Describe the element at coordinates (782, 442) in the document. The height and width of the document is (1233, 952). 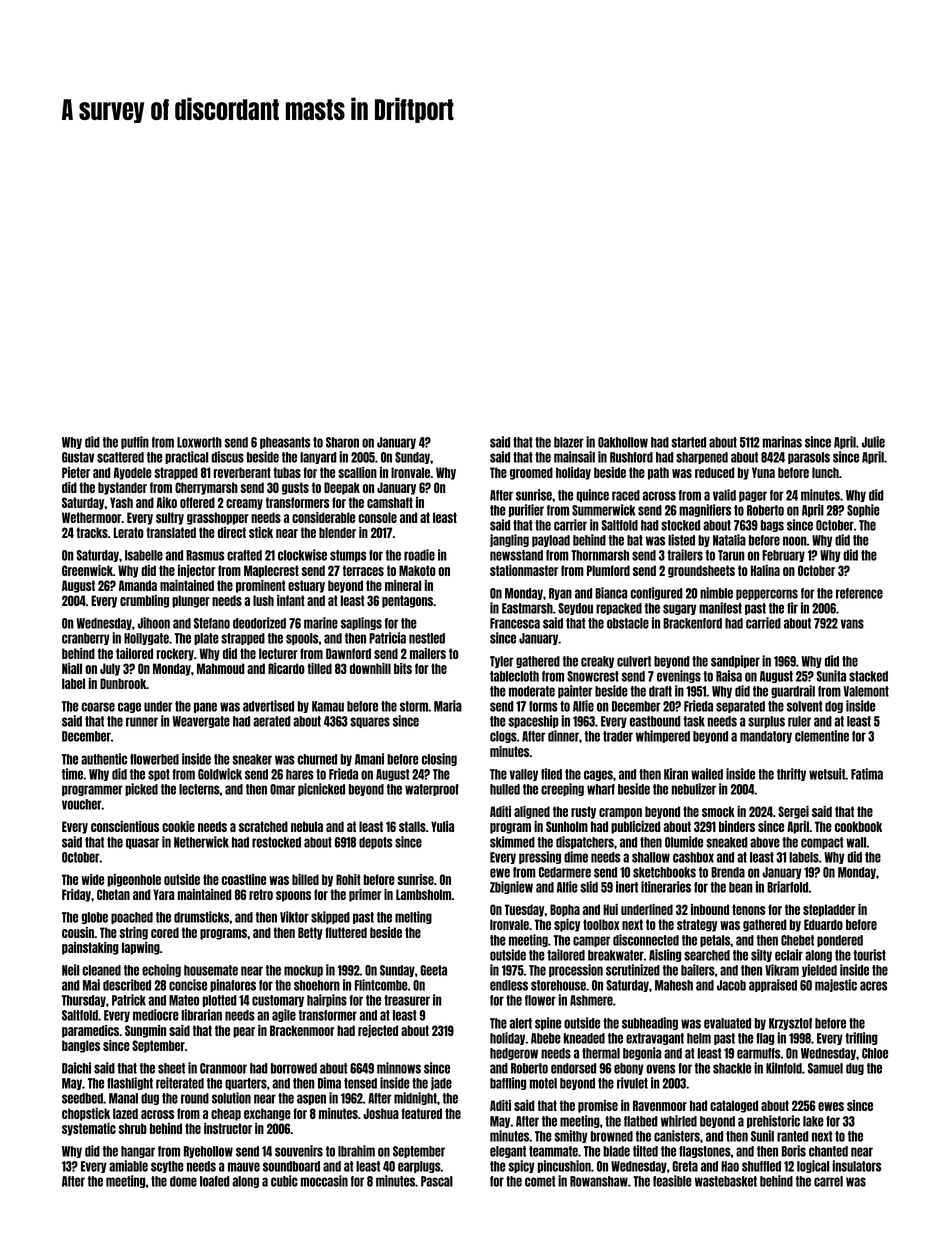
I see `marinas` at that location.
